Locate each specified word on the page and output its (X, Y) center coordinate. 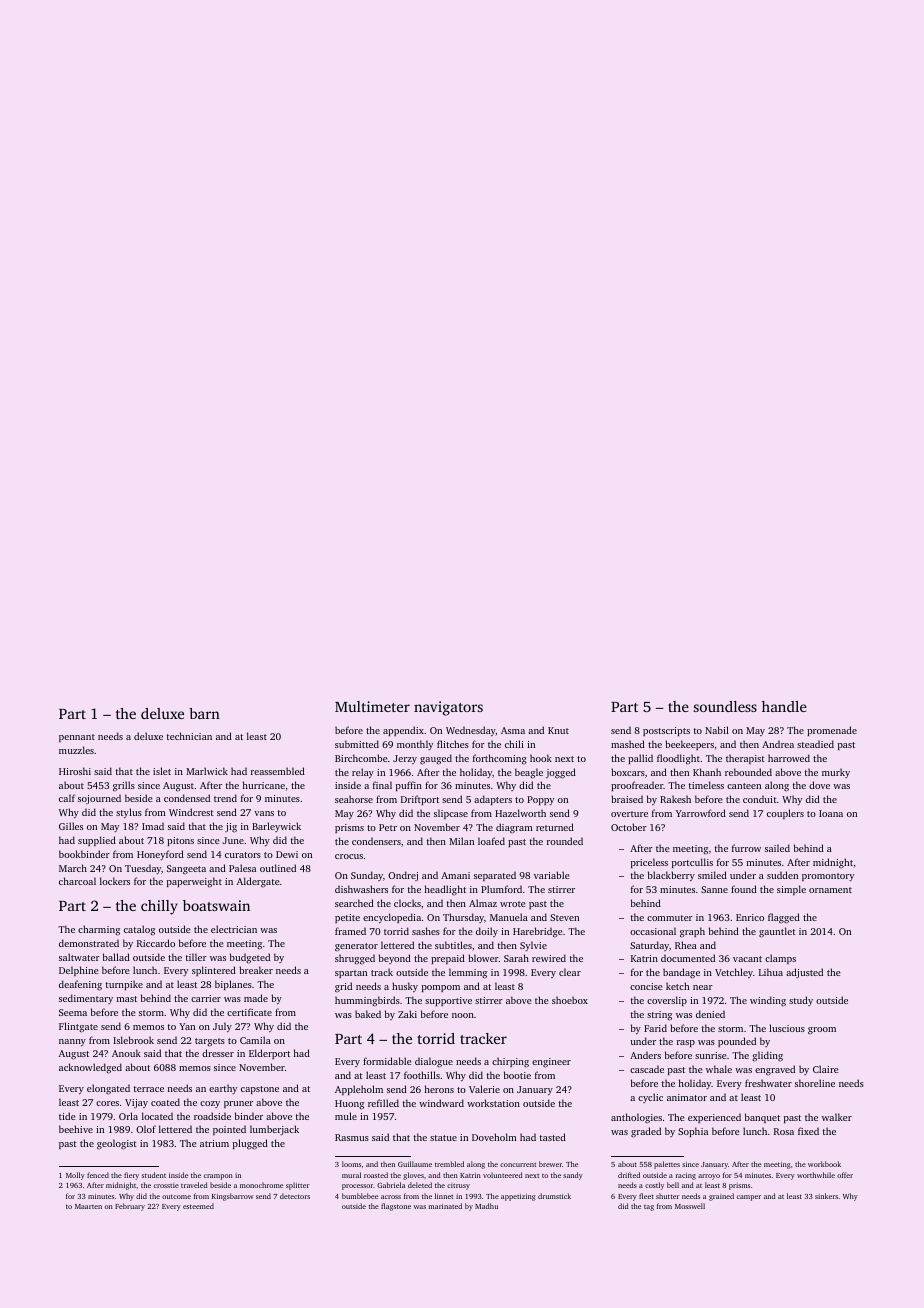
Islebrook (133, 1040)
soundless (725, 706)
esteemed (198, 1206)
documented (688, 958)
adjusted (804, 973)
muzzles (76, 750)
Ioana (831, 813)
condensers (376, 841)
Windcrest (191, 812)
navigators (448, 708)
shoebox (570, 1000)
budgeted (250, 958)
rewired (549, 958)
